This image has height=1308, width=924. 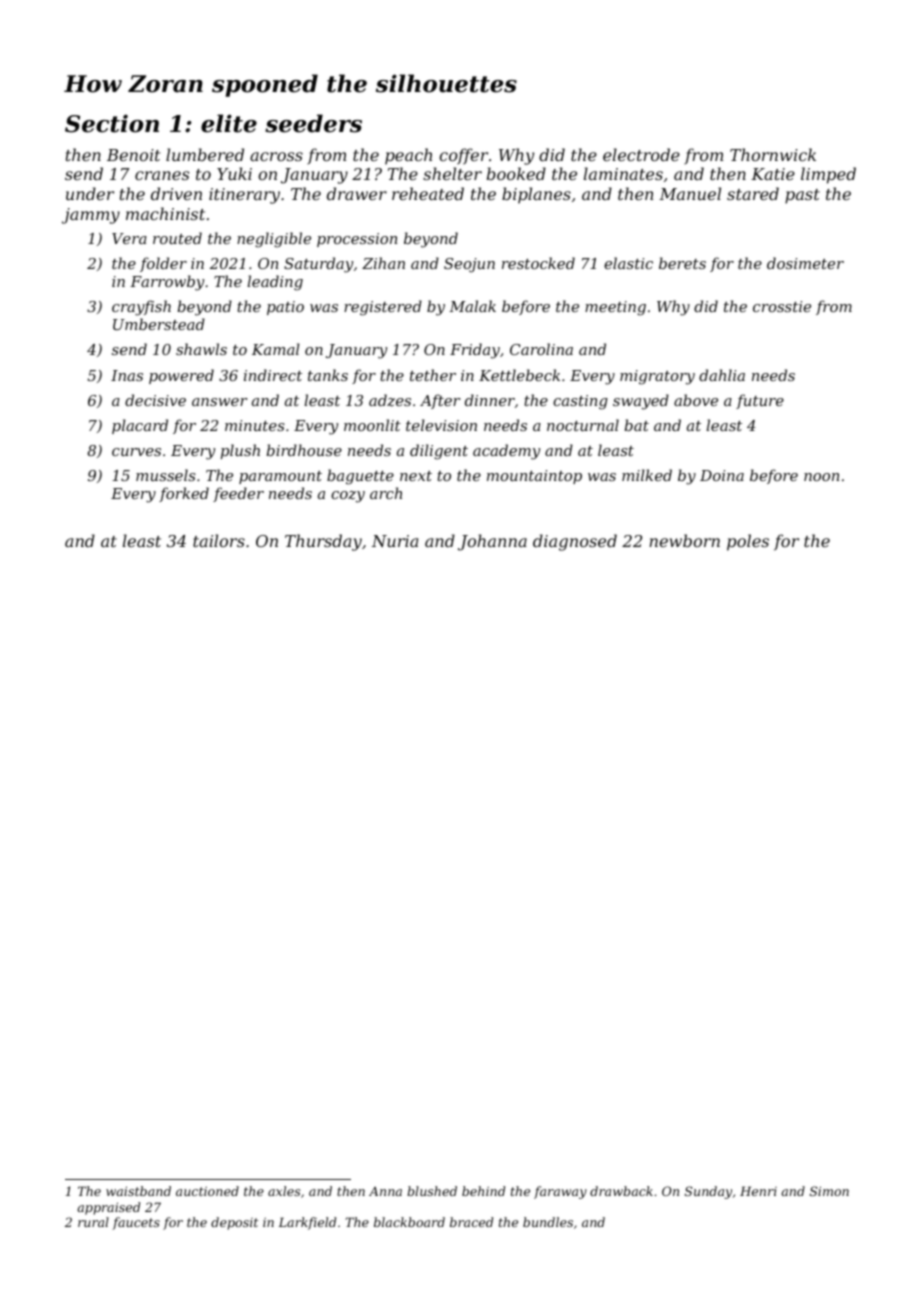 I want to click on bundles, so click(x=548, y=1222).
